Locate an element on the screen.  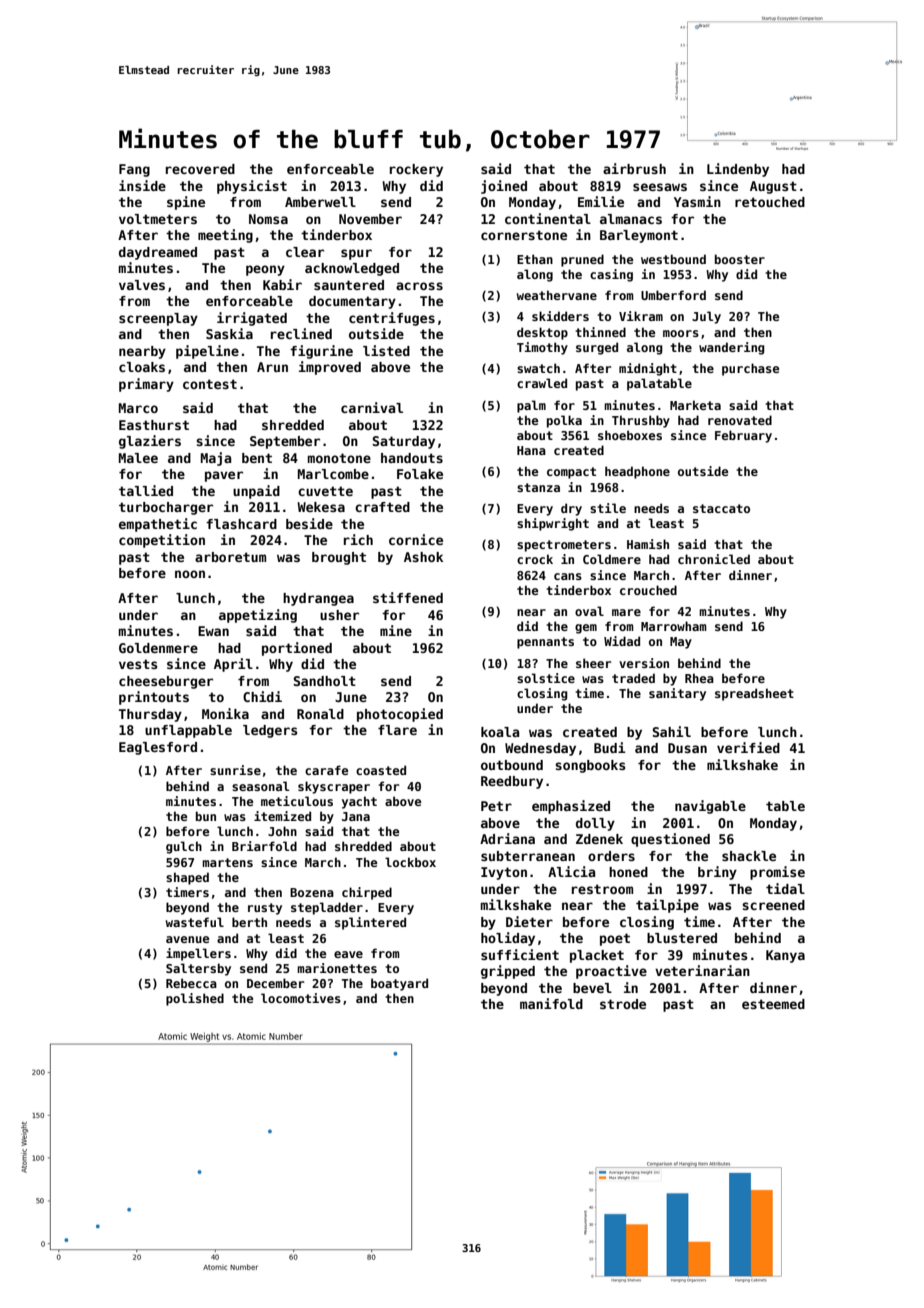
unpaid is located at coordinates (256, 492).
